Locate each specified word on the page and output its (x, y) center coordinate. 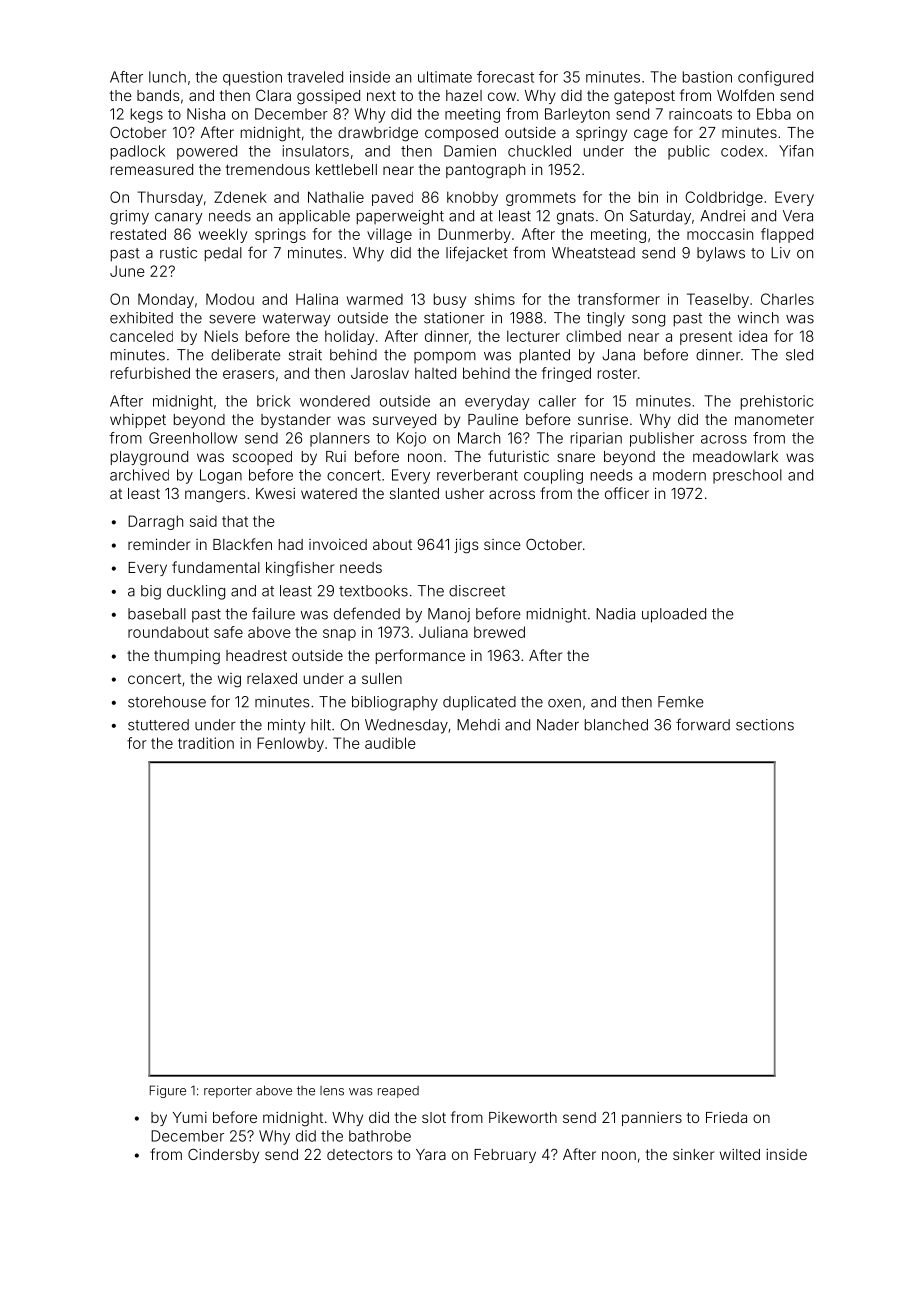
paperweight (400, 217)
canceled (141, 336)
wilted (740, 1154)
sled (799, 355)
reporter (228, 1092)
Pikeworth (523, 1117)
